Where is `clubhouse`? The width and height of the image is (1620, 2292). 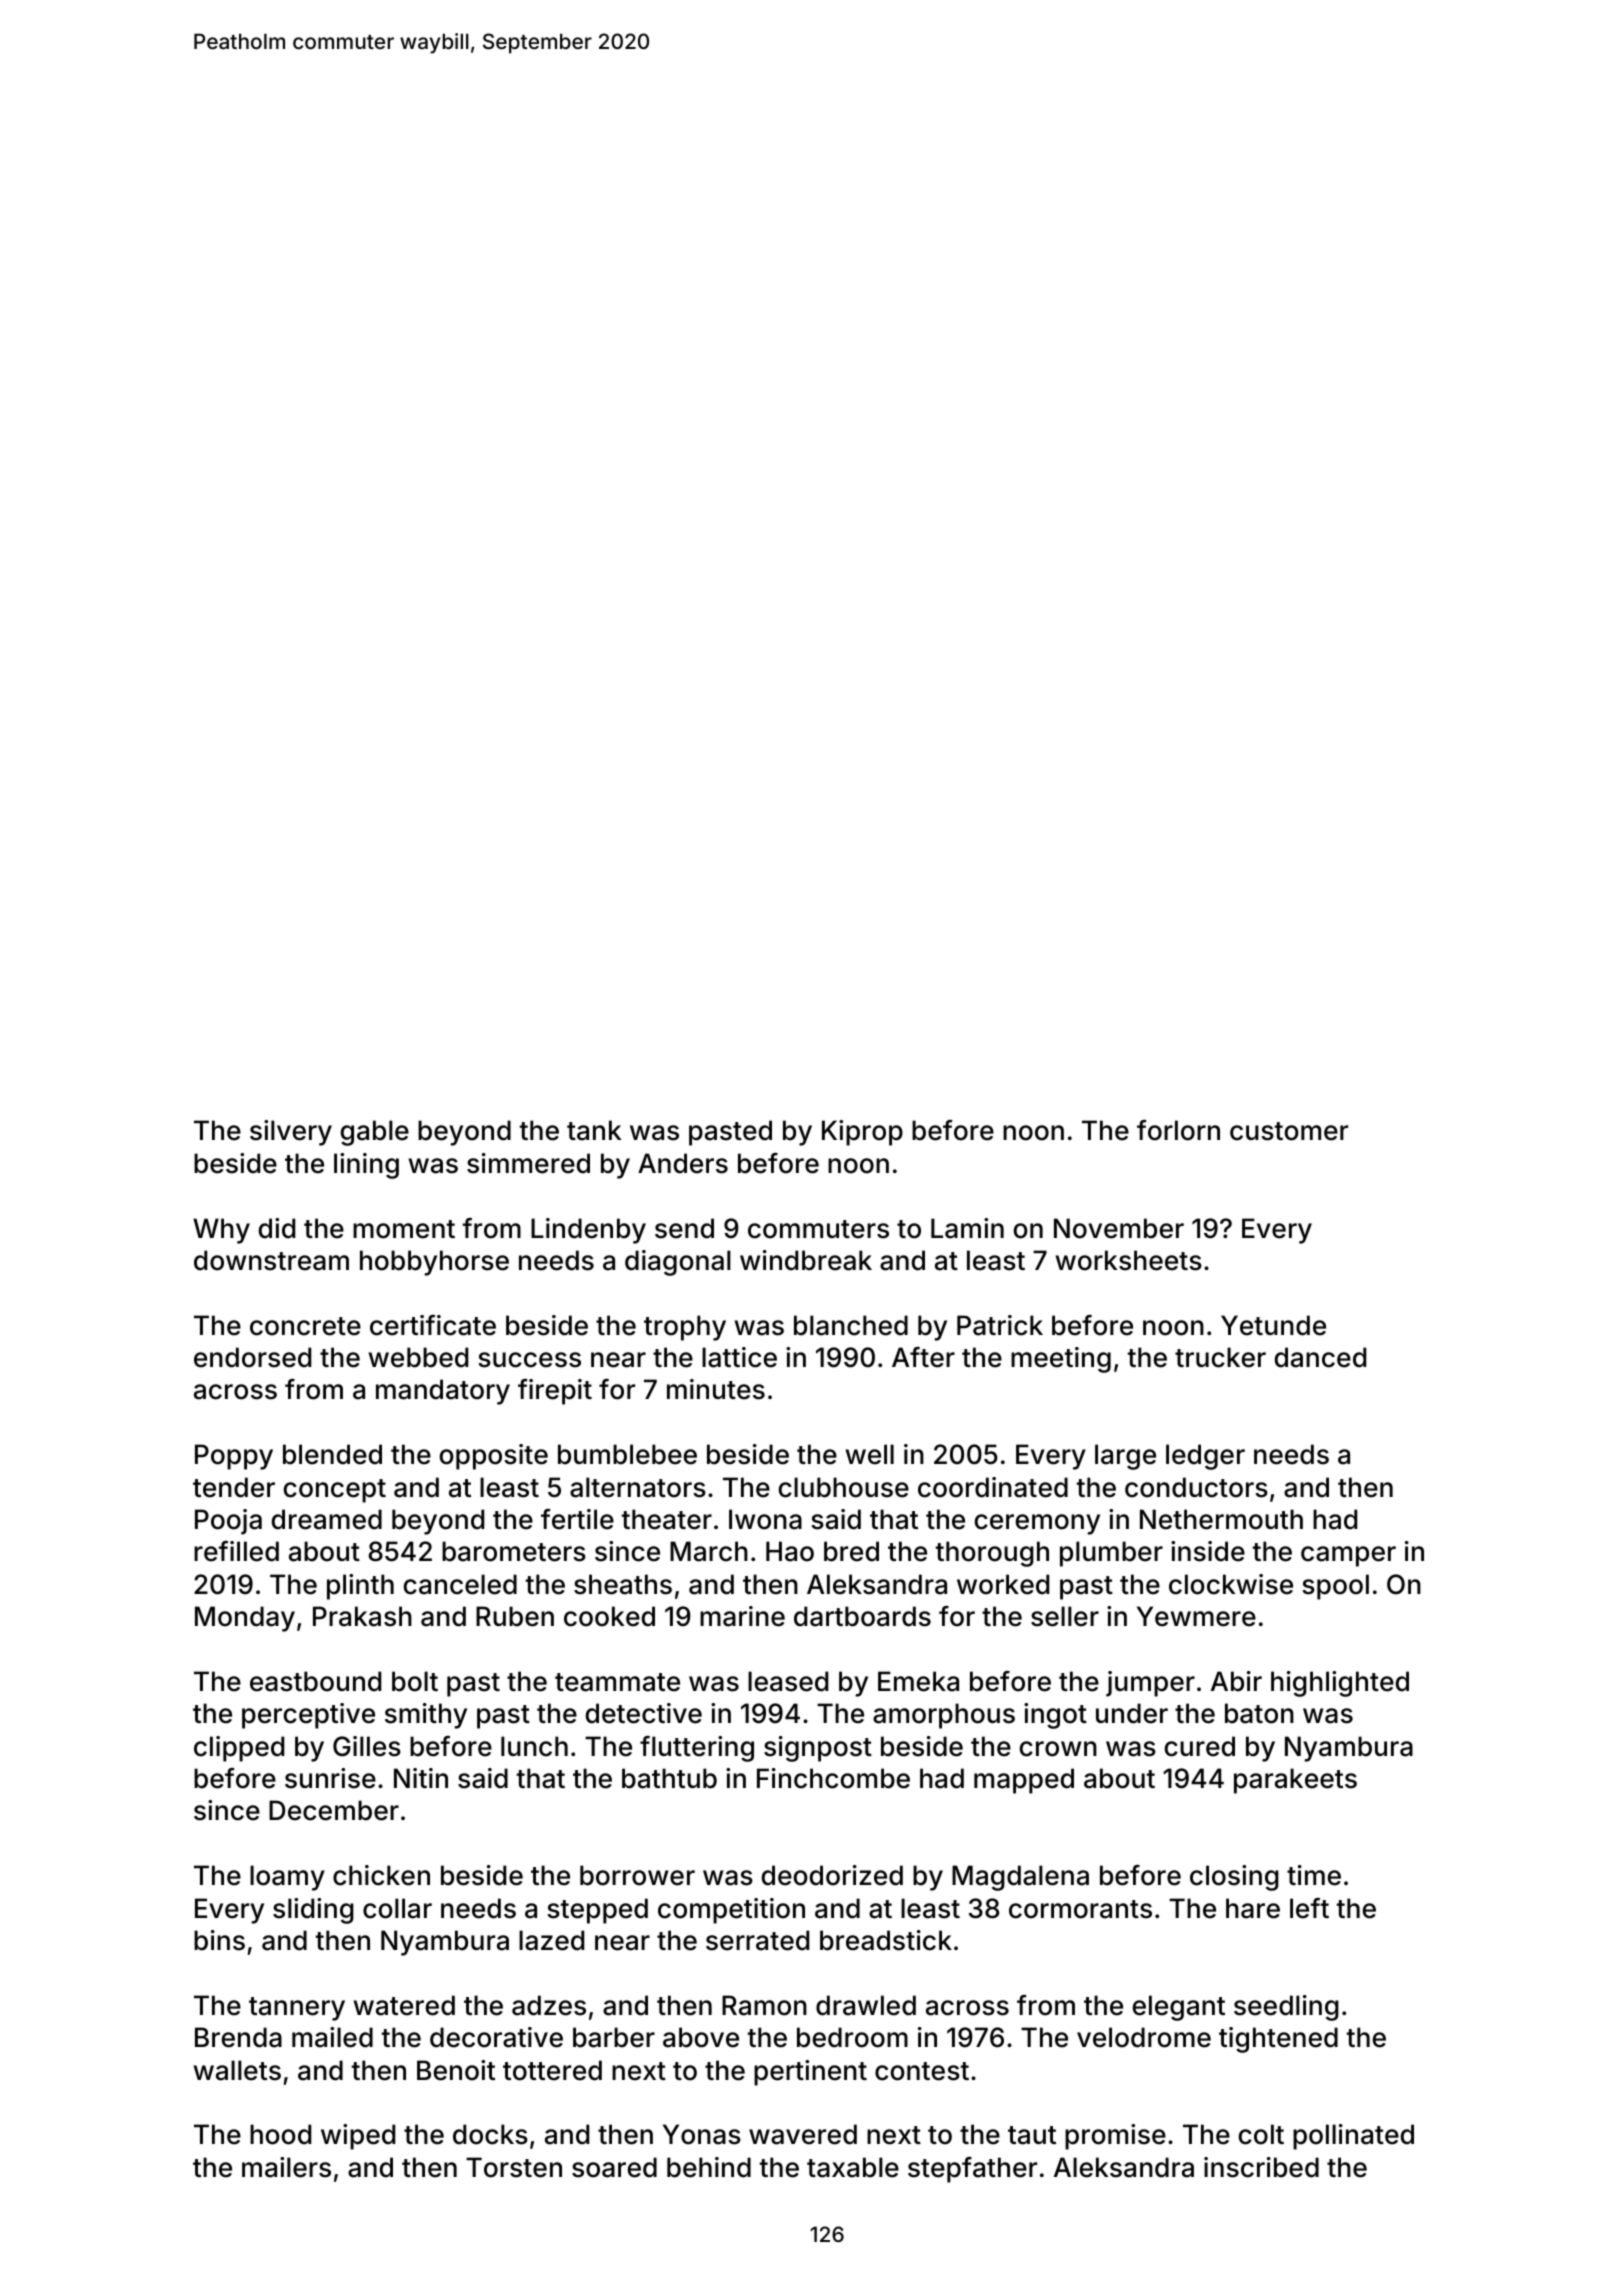 clubhouse is located at coordinates (844, 1487).
